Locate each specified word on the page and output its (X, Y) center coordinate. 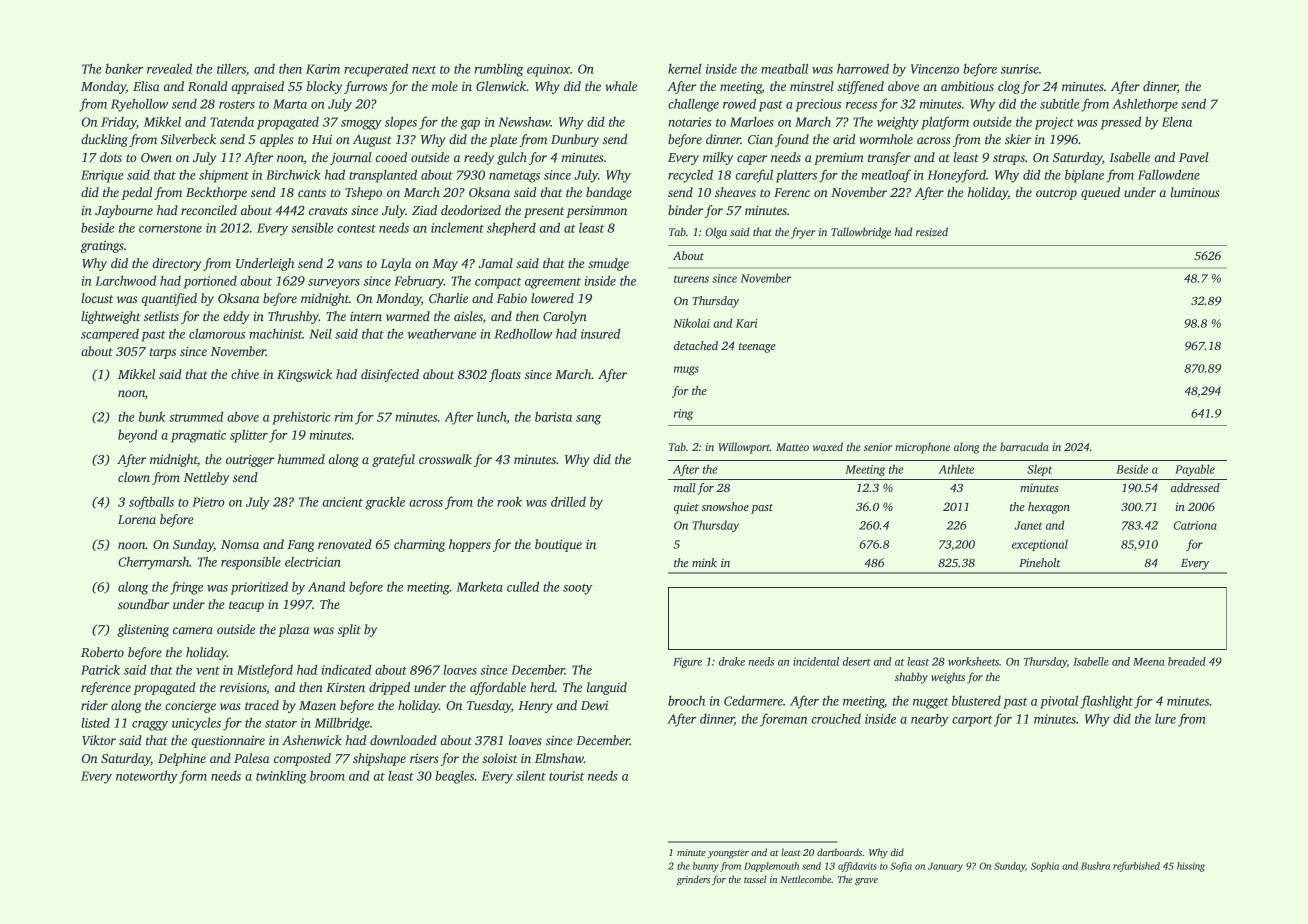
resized (932, 231)
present (544, 212)
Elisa (146, 86)
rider (94, 705)
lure (1165, 719)
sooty (577, 589)
